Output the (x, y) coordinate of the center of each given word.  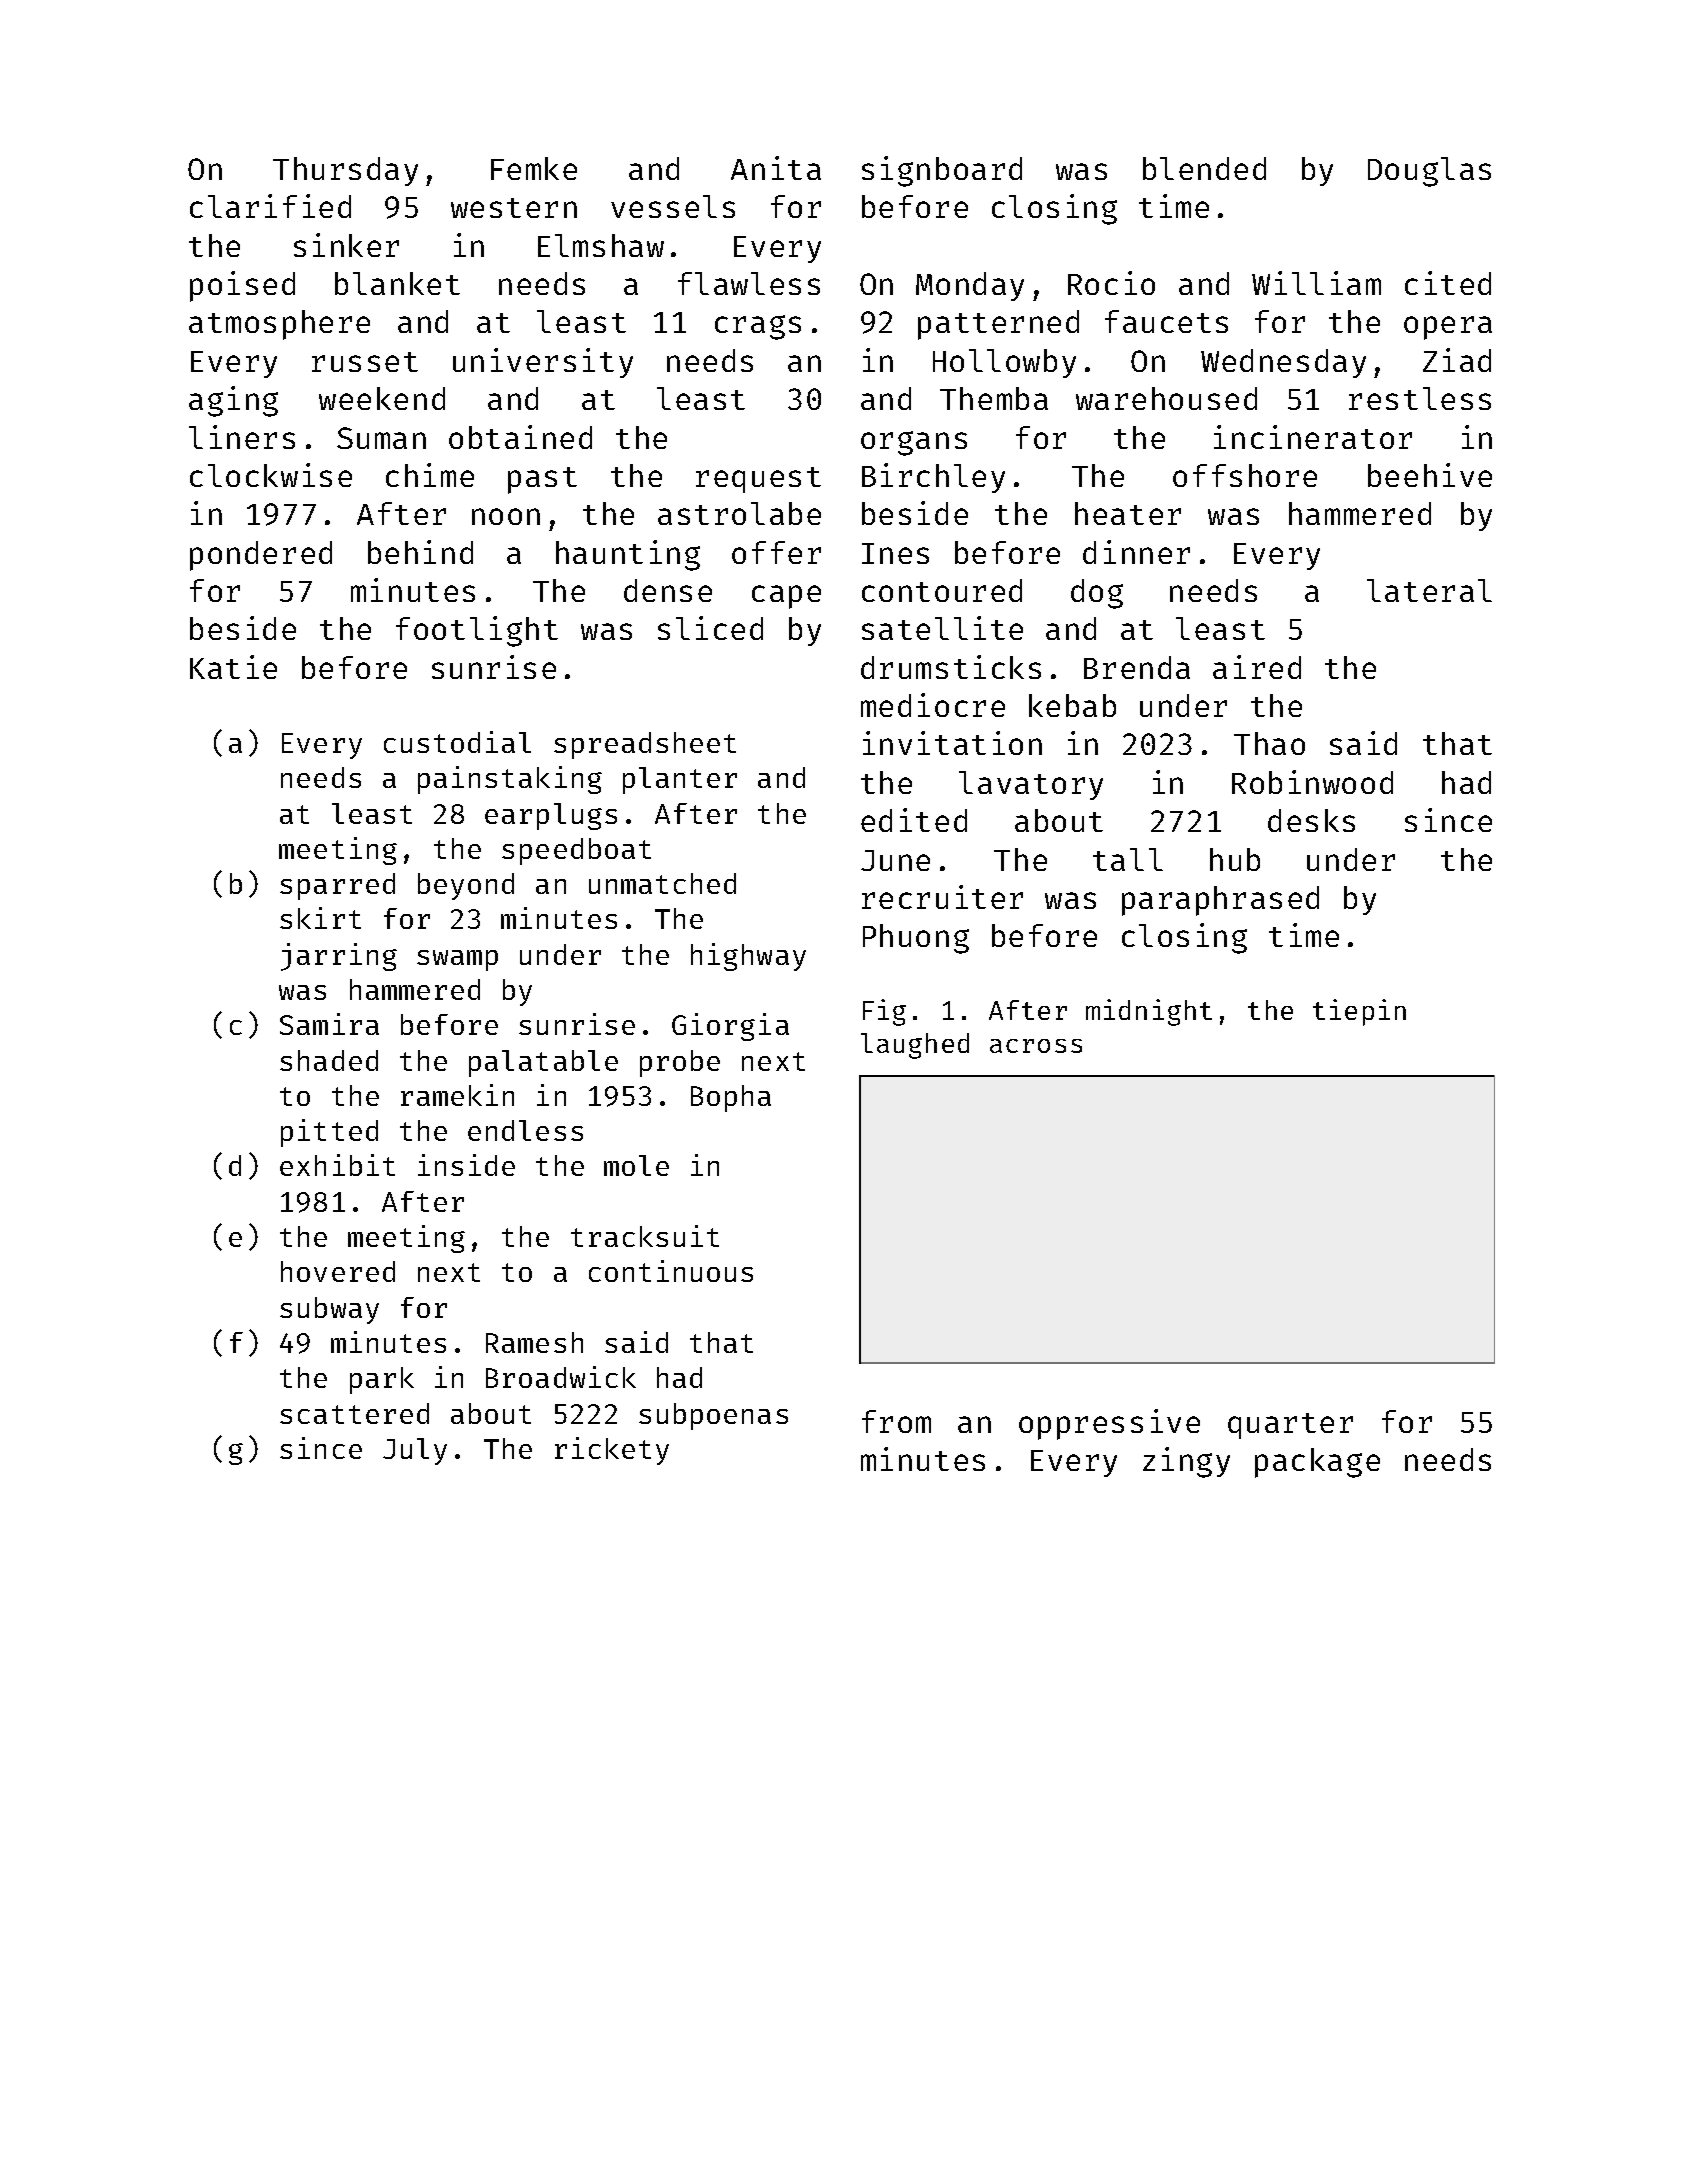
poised (242, 286)
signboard (942, 171)
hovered (338, 1271)
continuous (671, 1271)
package (1317, 1463)
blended (1204, 168)
